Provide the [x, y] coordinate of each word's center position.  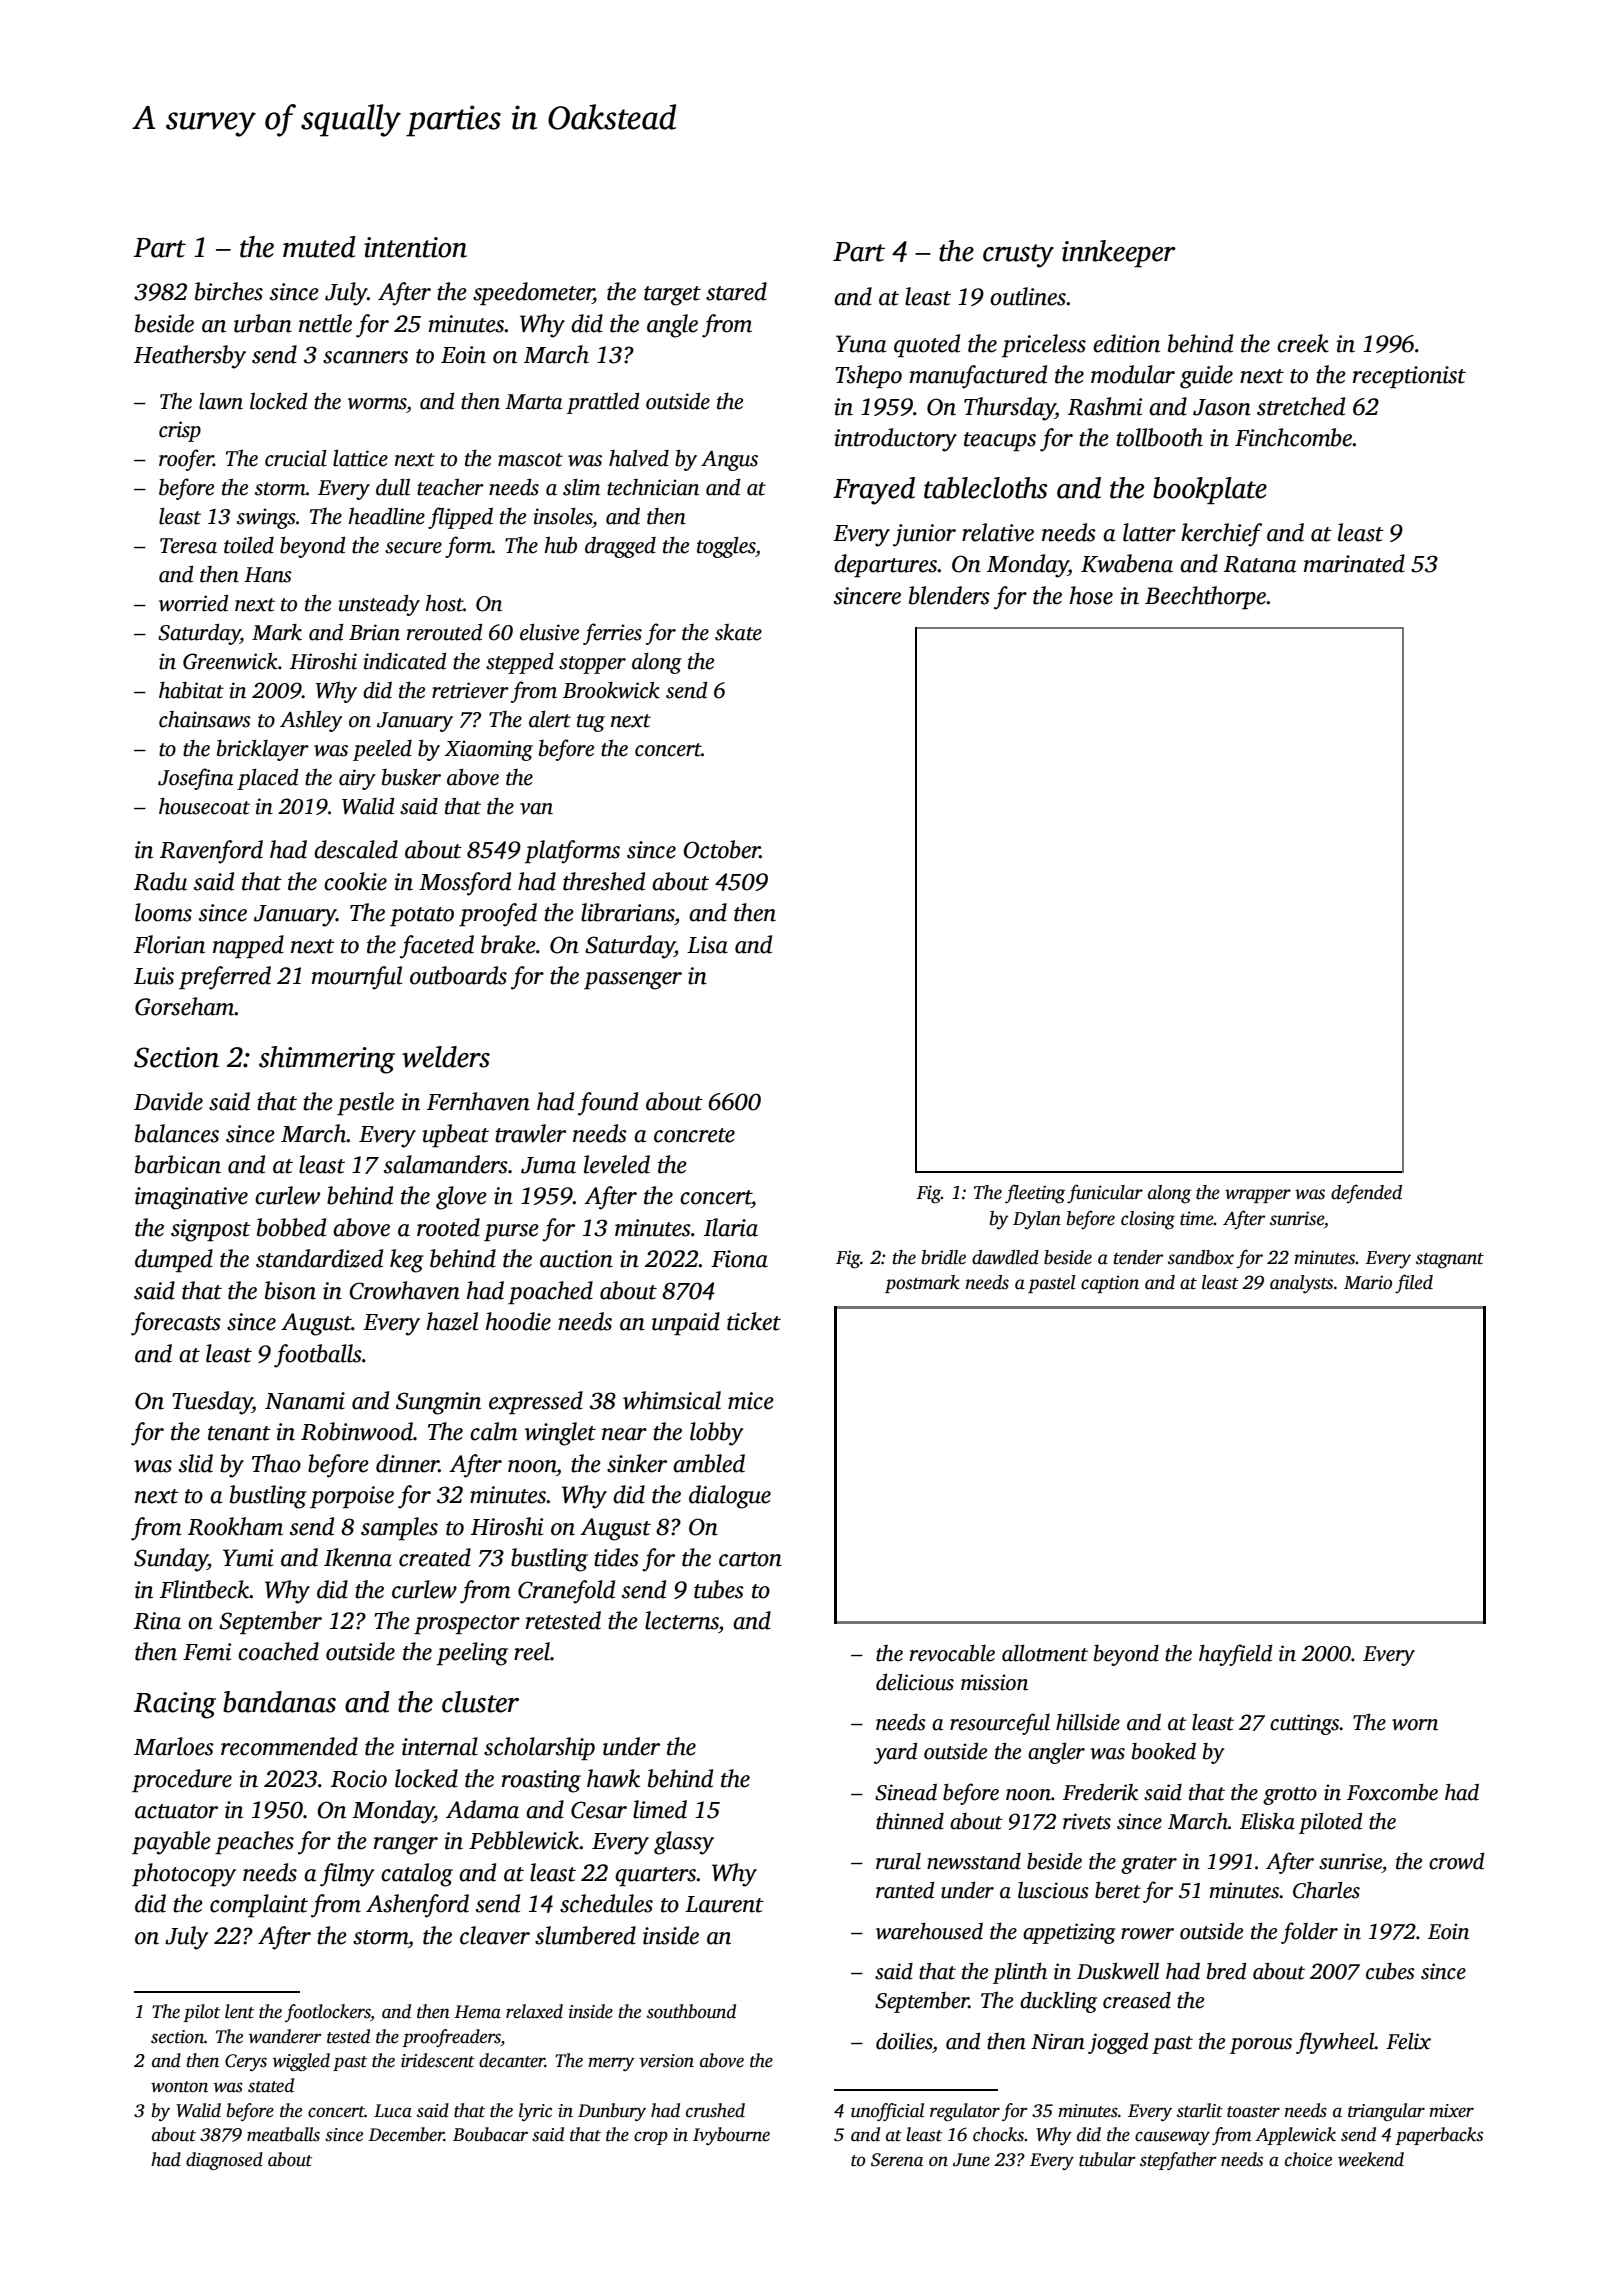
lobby [717, 1434]
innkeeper [1119, 253]
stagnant [1450, 1261]
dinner [407, 1463]
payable [171, 1843]
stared [736, 291]
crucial [296, 458]
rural [898, 1861]
